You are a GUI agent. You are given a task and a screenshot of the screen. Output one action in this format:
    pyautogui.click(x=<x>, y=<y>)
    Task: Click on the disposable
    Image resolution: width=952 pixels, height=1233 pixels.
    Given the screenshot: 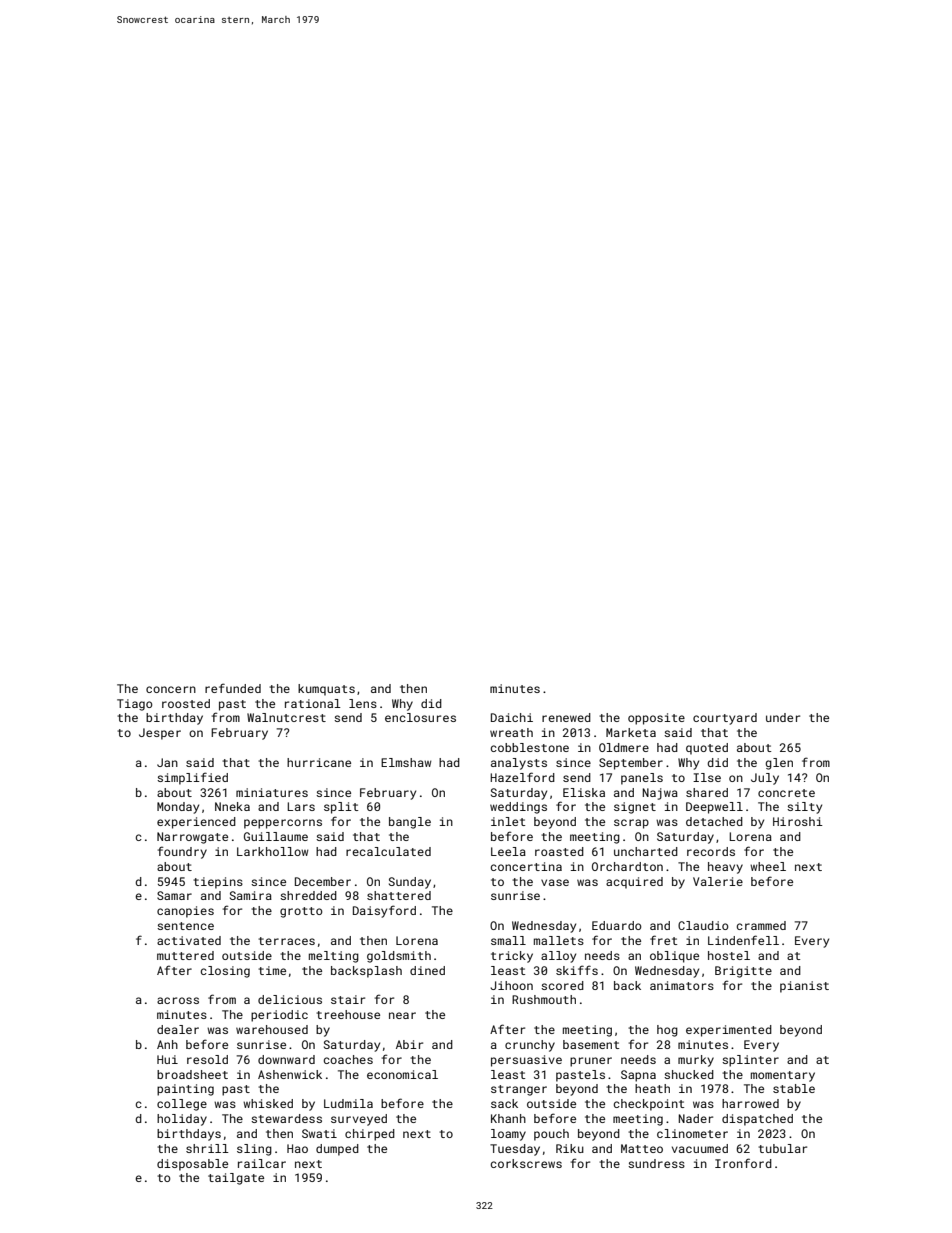 What is the action you would take?
    pyautogui.click(x=192, y=1165)
